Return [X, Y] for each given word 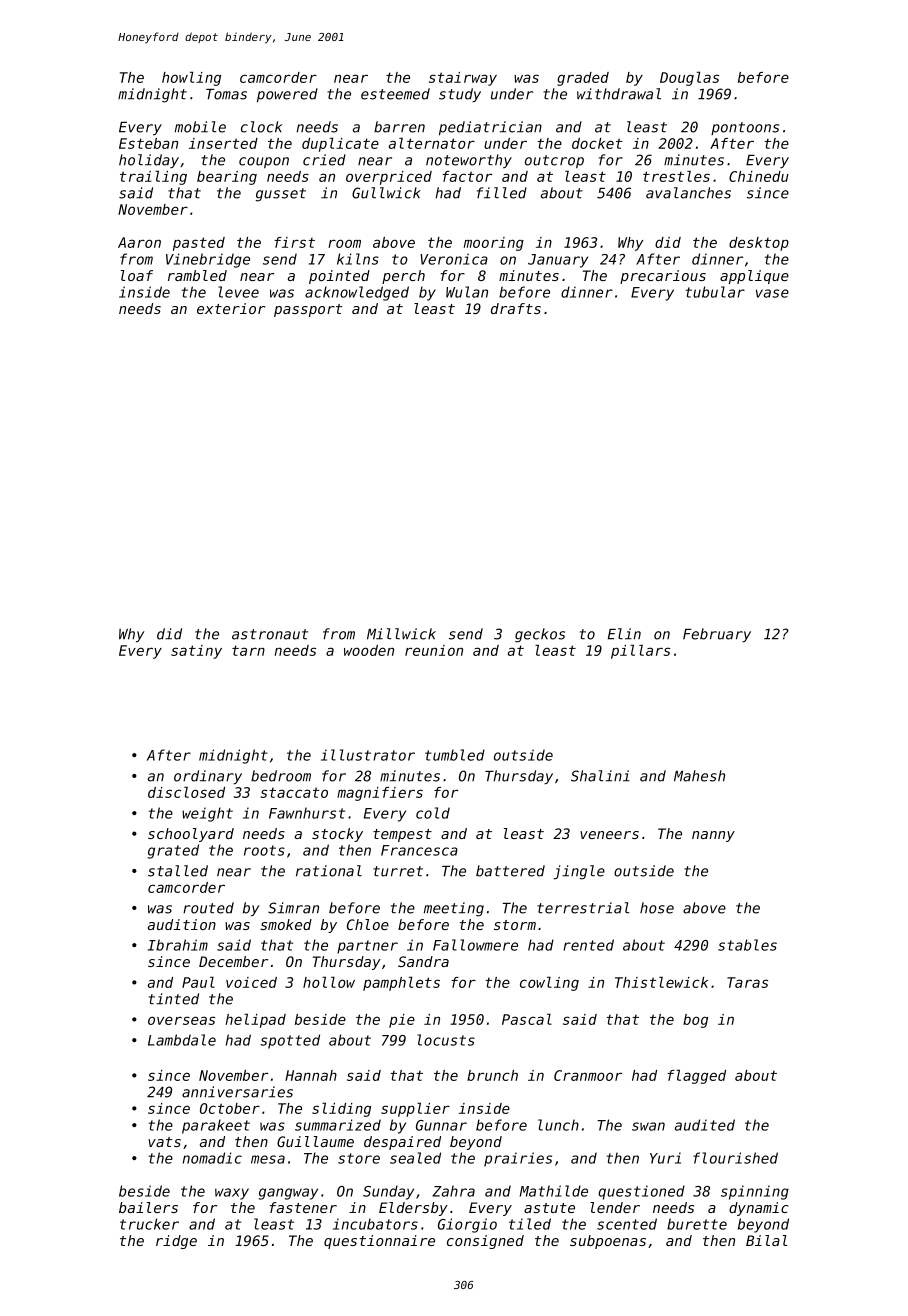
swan [648, 1126]
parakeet [216, 1126]
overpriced [389, 178]
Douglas [689, 79]
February [717, 635]
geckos [540, 635]
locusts [446, 1040]
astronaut [270, 634]
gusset [281, 195]
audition [182, 924]
